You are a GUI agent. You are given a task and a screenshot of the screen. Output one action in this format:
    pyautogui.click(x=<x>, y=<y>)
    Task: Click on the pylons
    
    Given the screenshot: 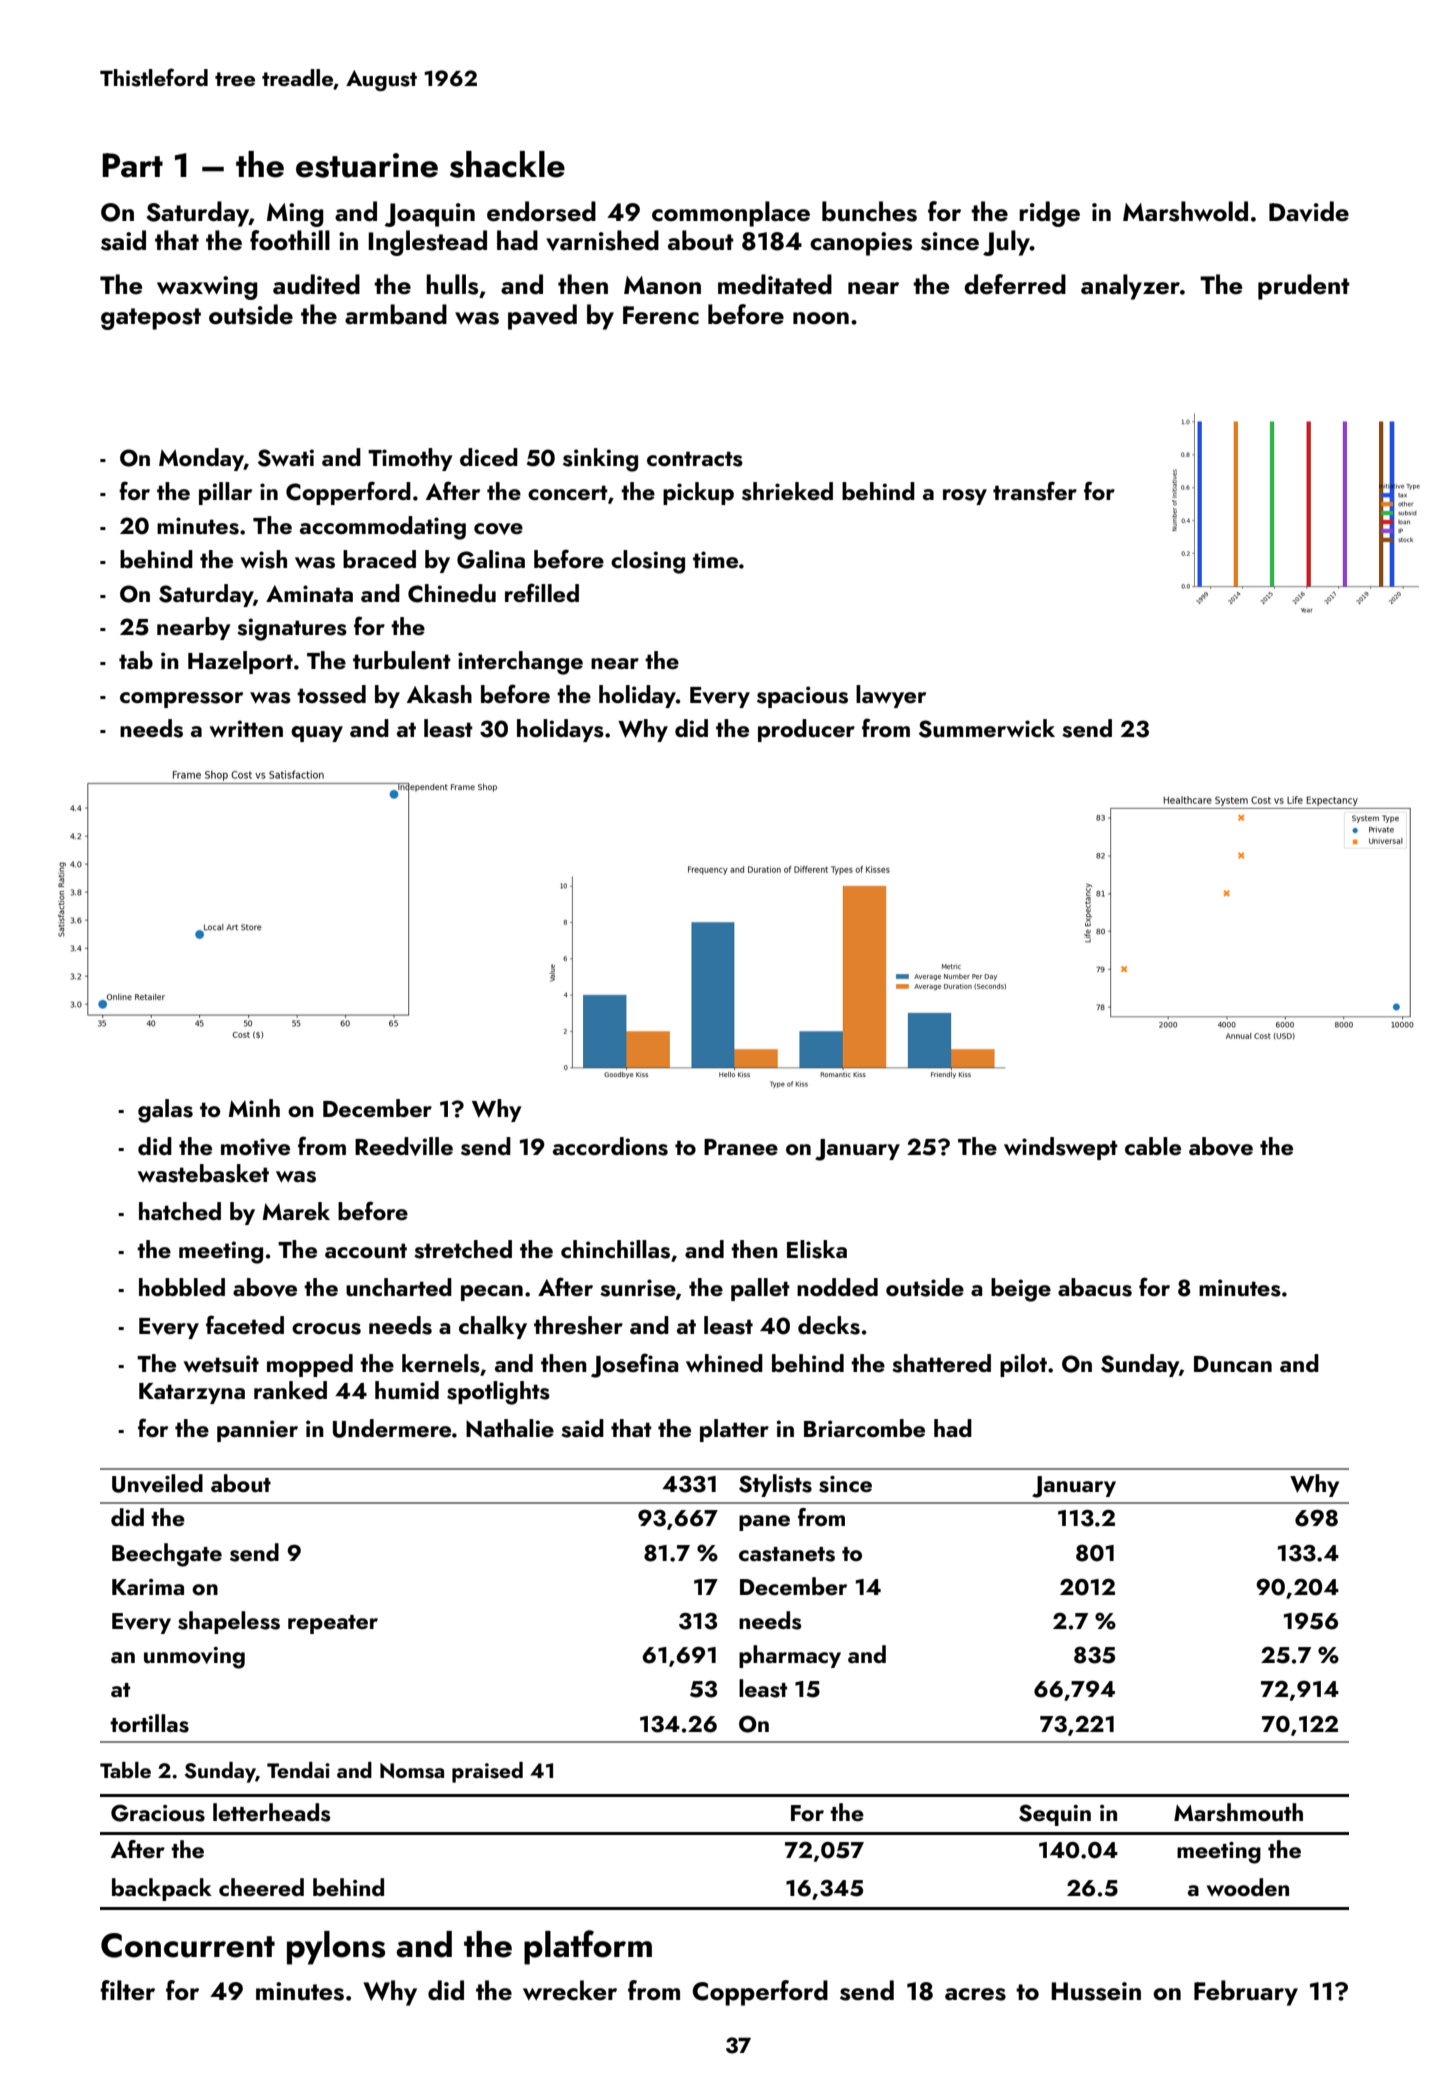 What is the action you would take?
    pyautogui.click(x=336, y=1948)
